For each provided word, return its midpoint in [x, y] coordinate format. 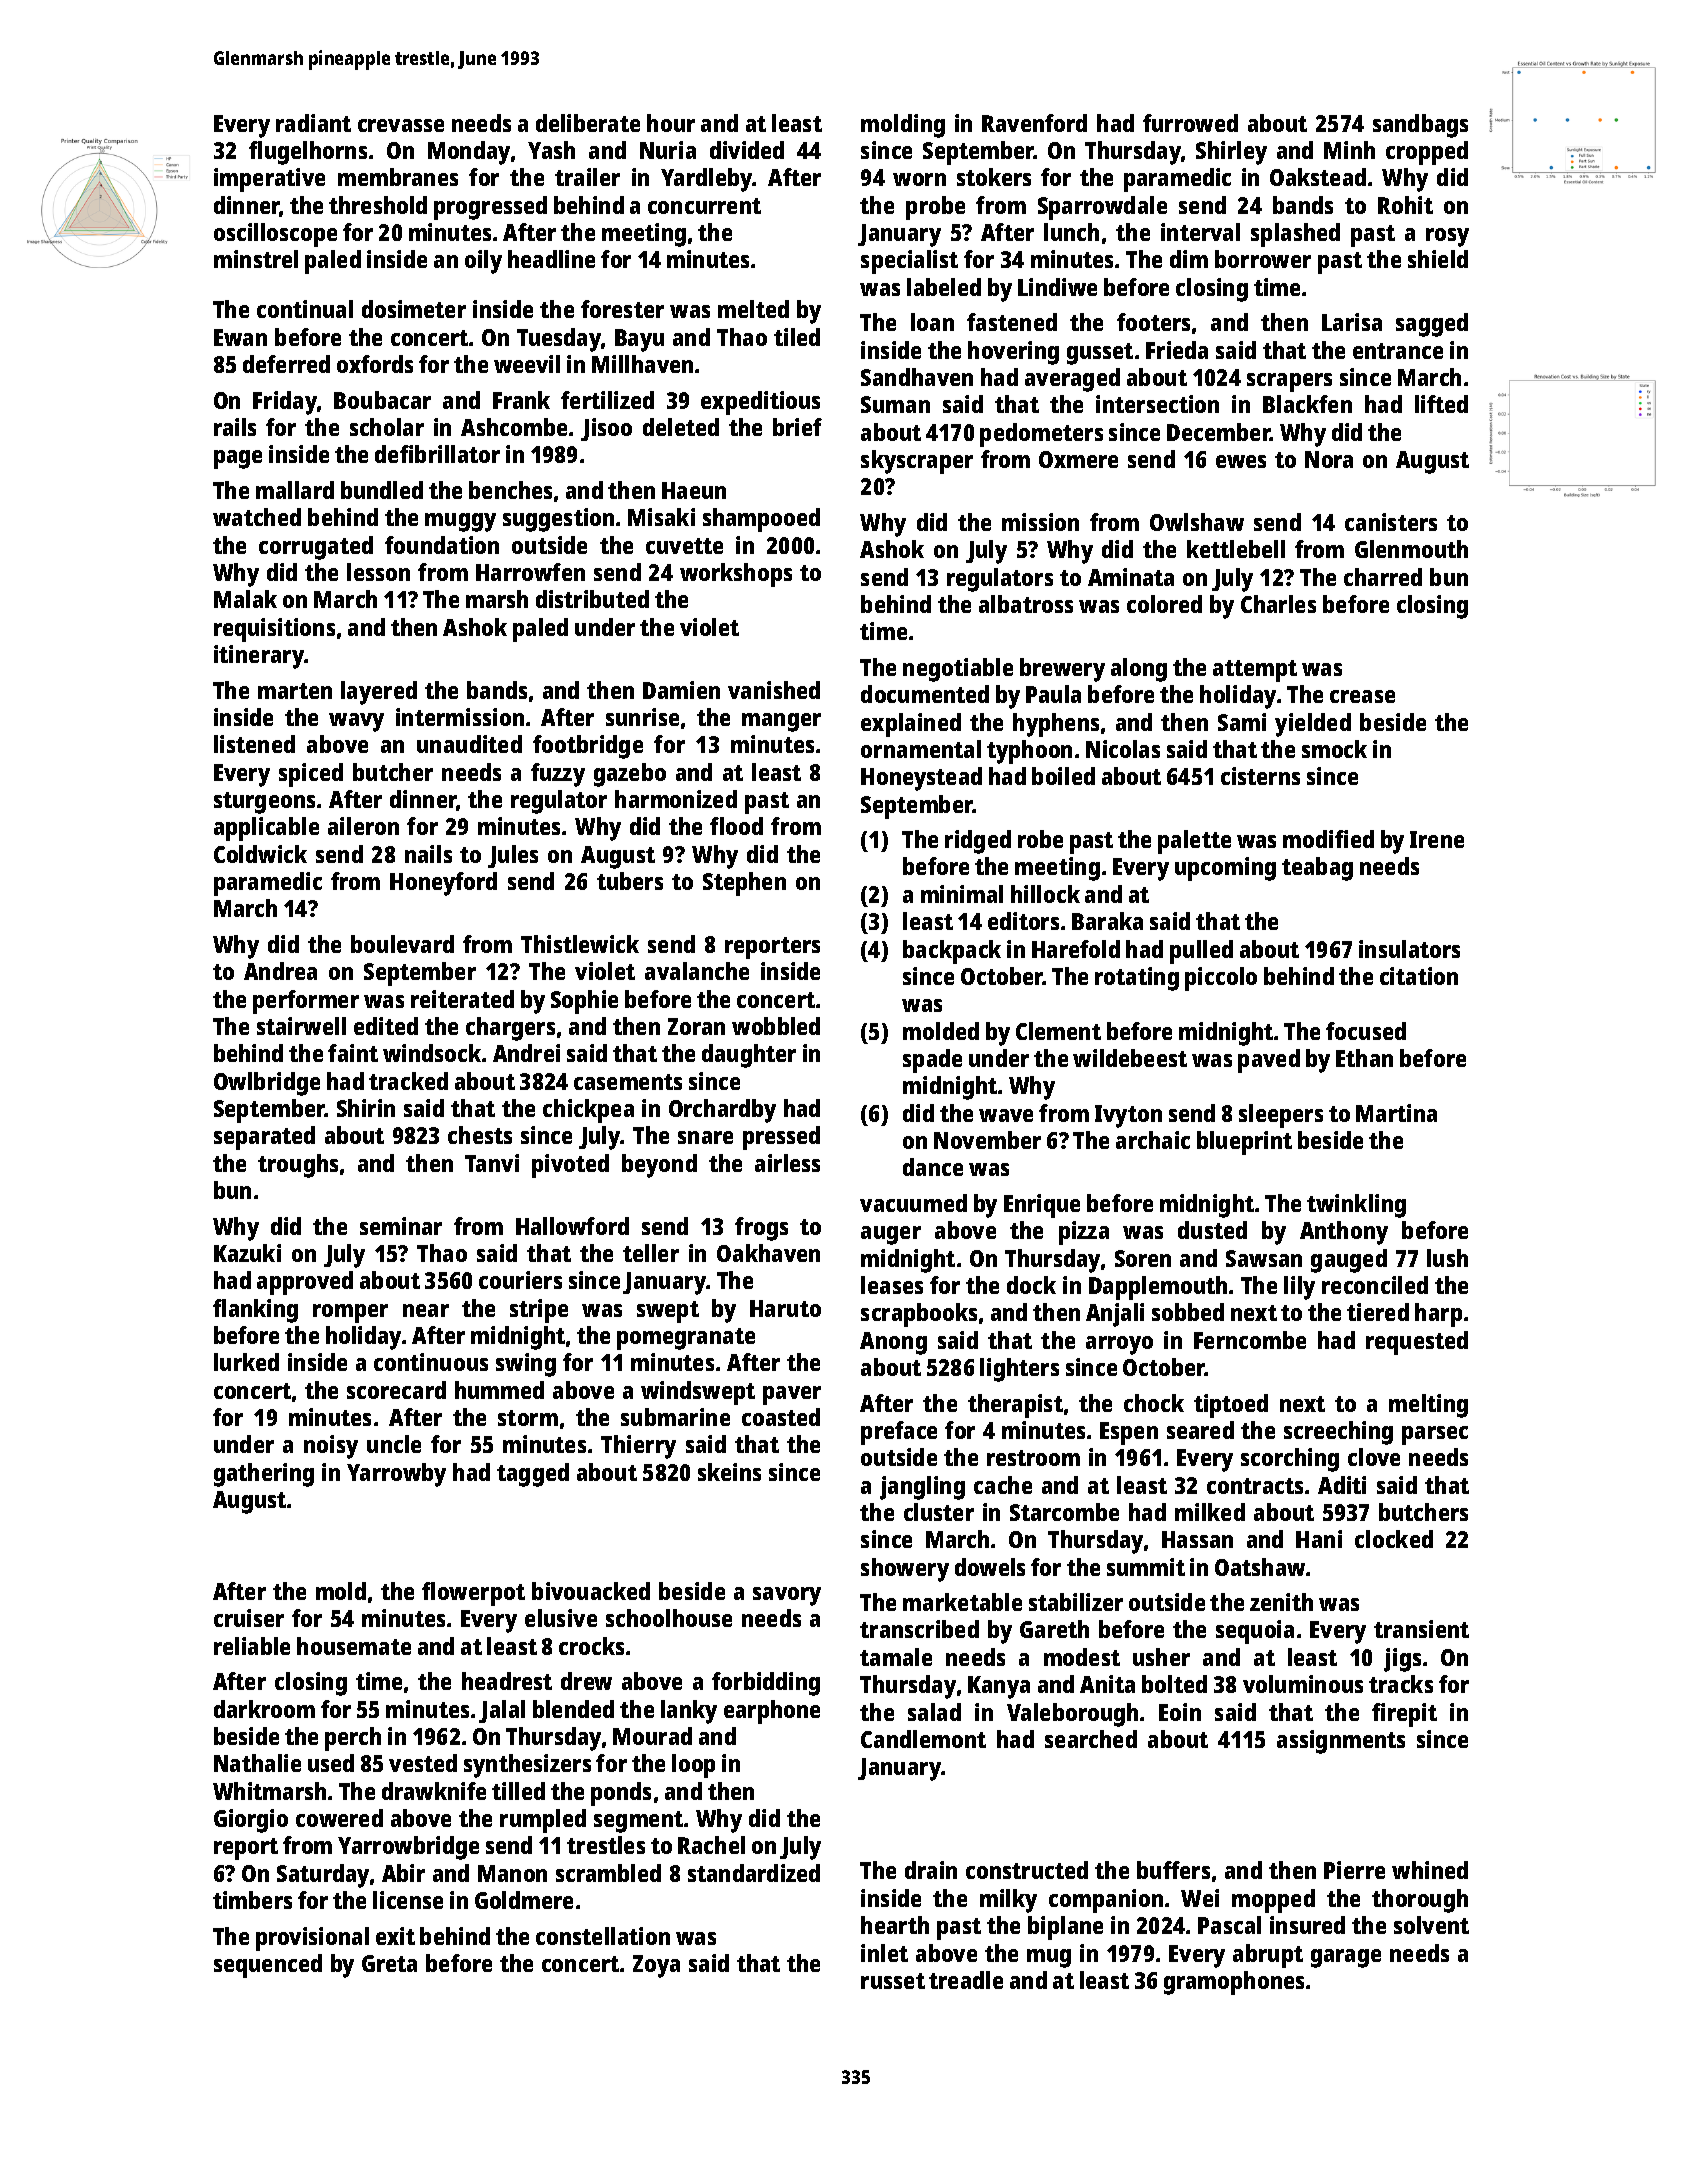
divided [747, 150]
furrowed [1190, 123]
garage [1346, 1958]
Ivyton [1128, 1116]
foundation [442, 545]
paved [1269, 1061]
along [1139, 670]
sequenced [268, 1966]
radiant [313, 123]
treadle [966, 1980]
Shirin [366, 1108]
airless [787, 1163]
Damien [681, 690]
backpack [952, 952]
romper [350, 1313]
